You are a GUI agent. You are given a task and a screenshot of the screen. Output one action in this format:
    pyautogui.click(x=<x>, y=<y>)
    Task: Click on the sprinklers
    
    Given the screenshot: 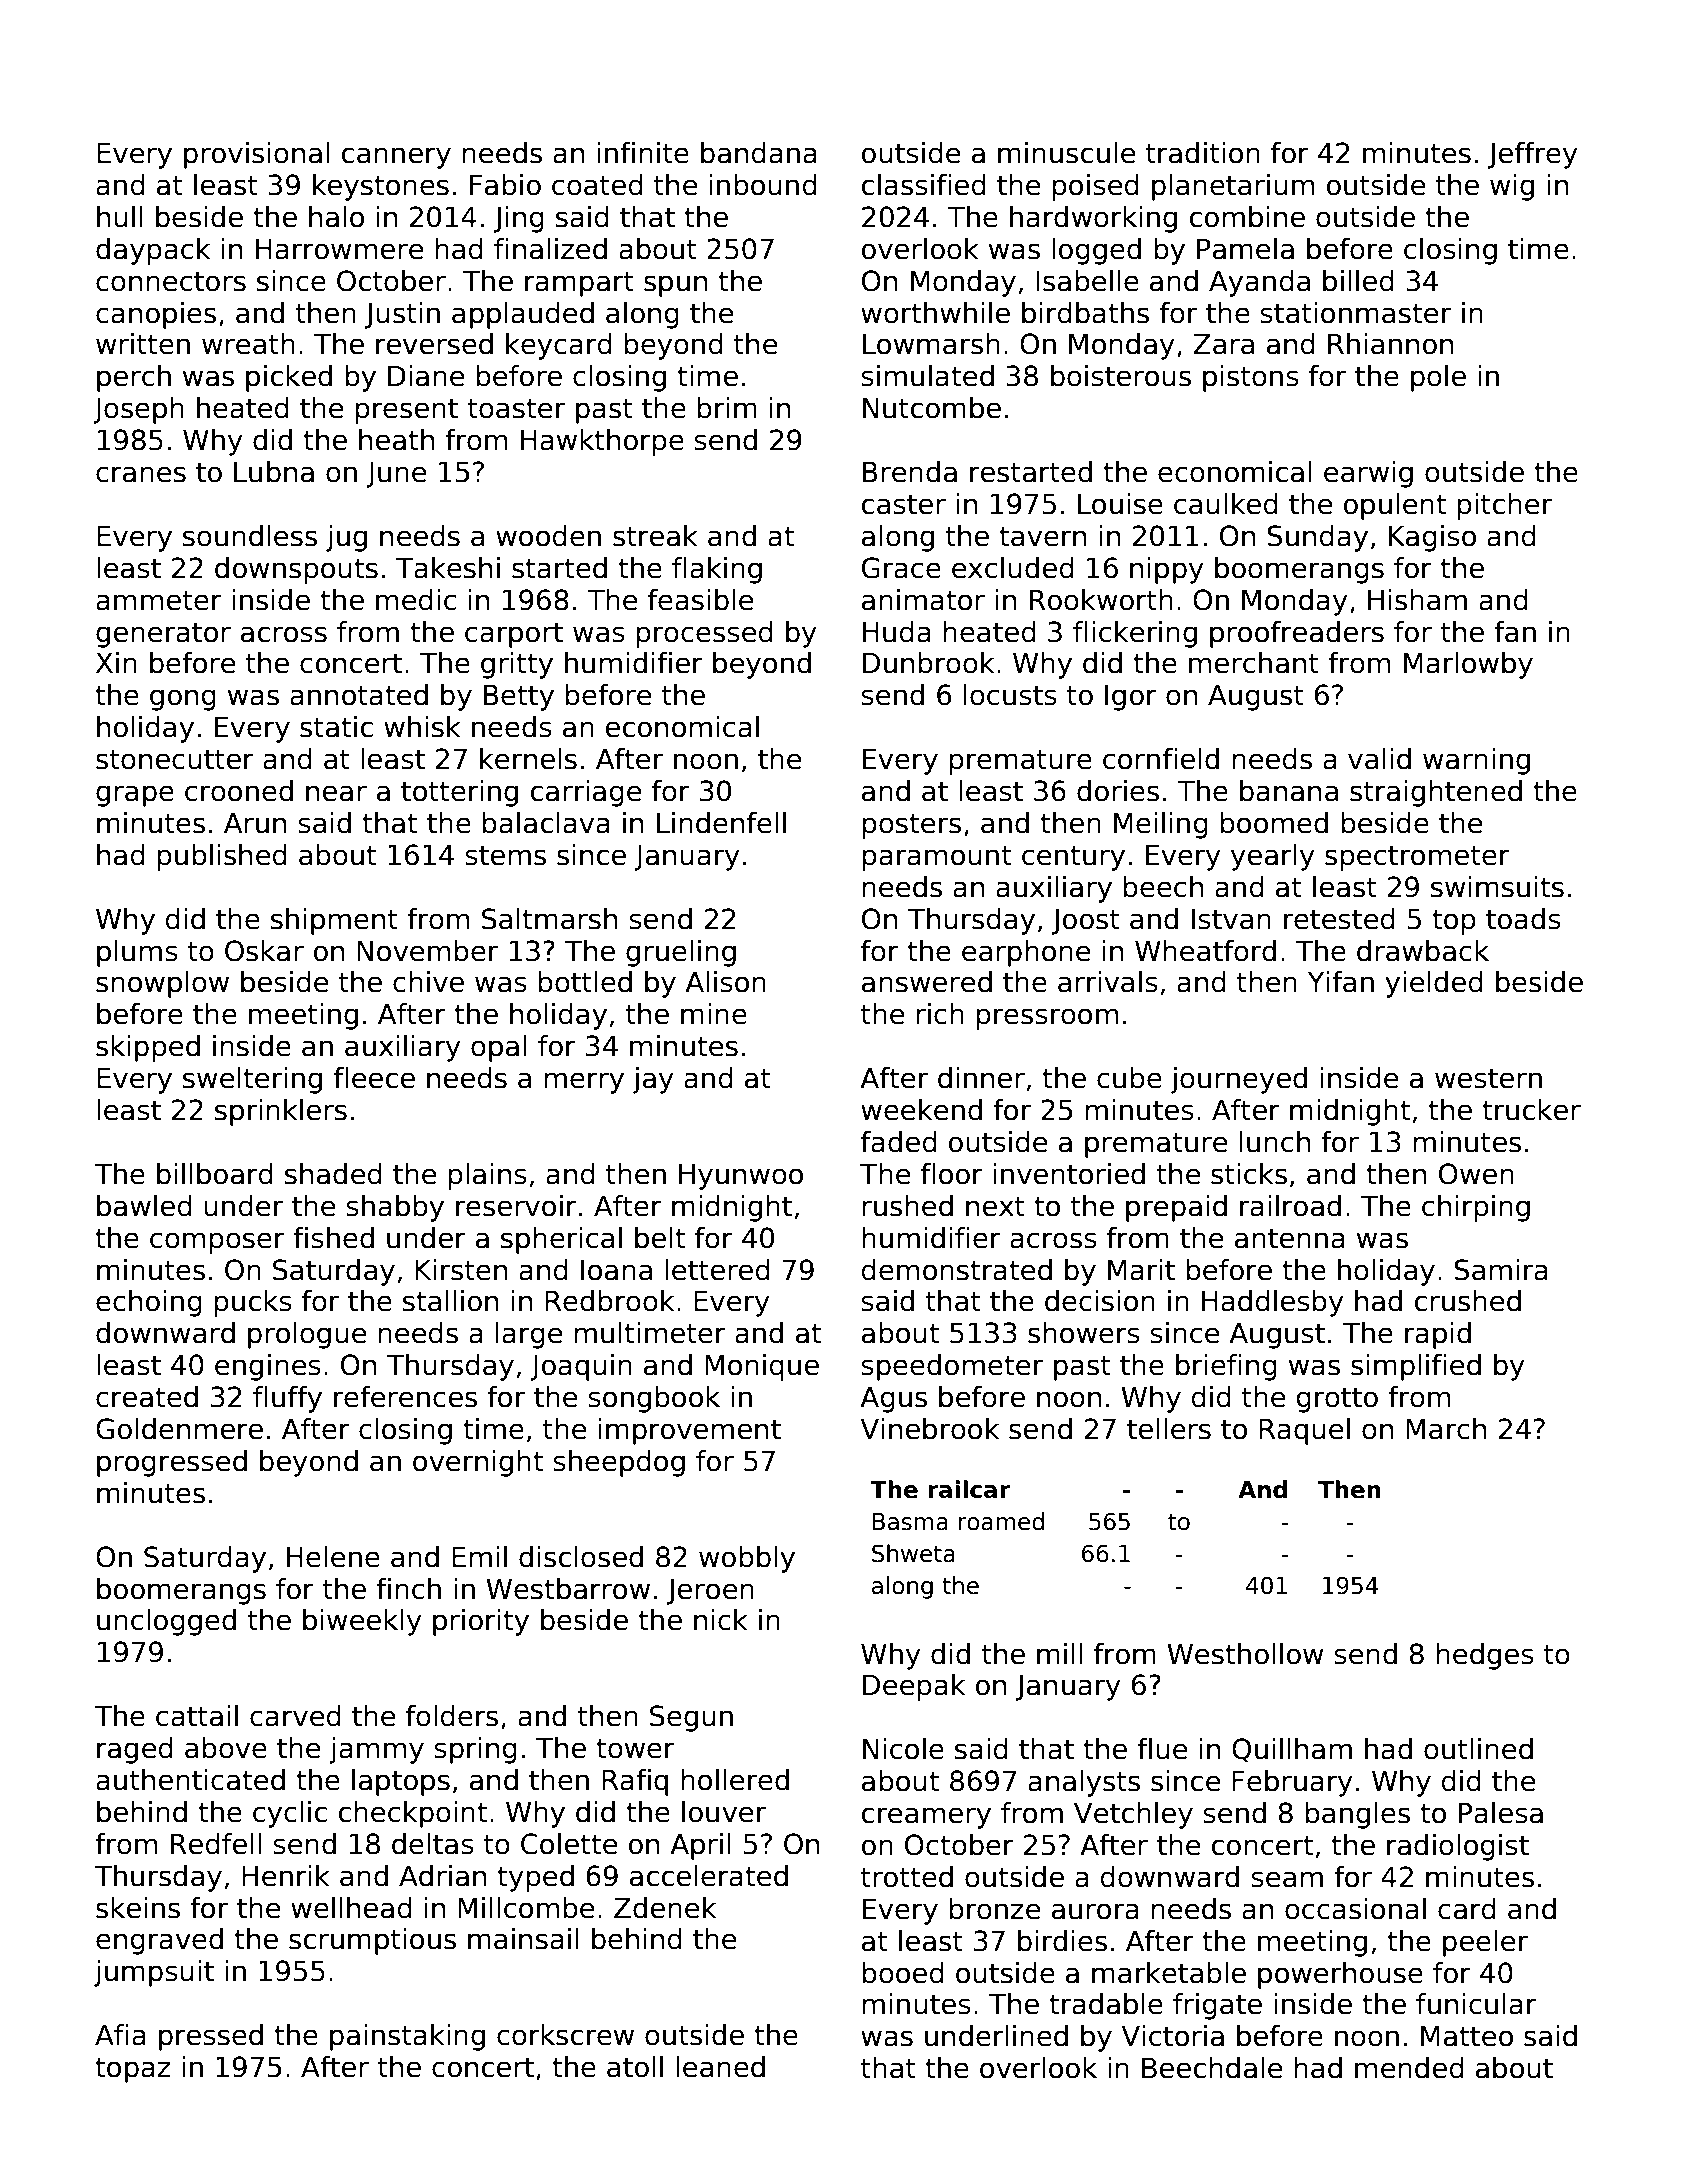 What is the action you would take?
    pyautogui.click(x=281, y=1112)
